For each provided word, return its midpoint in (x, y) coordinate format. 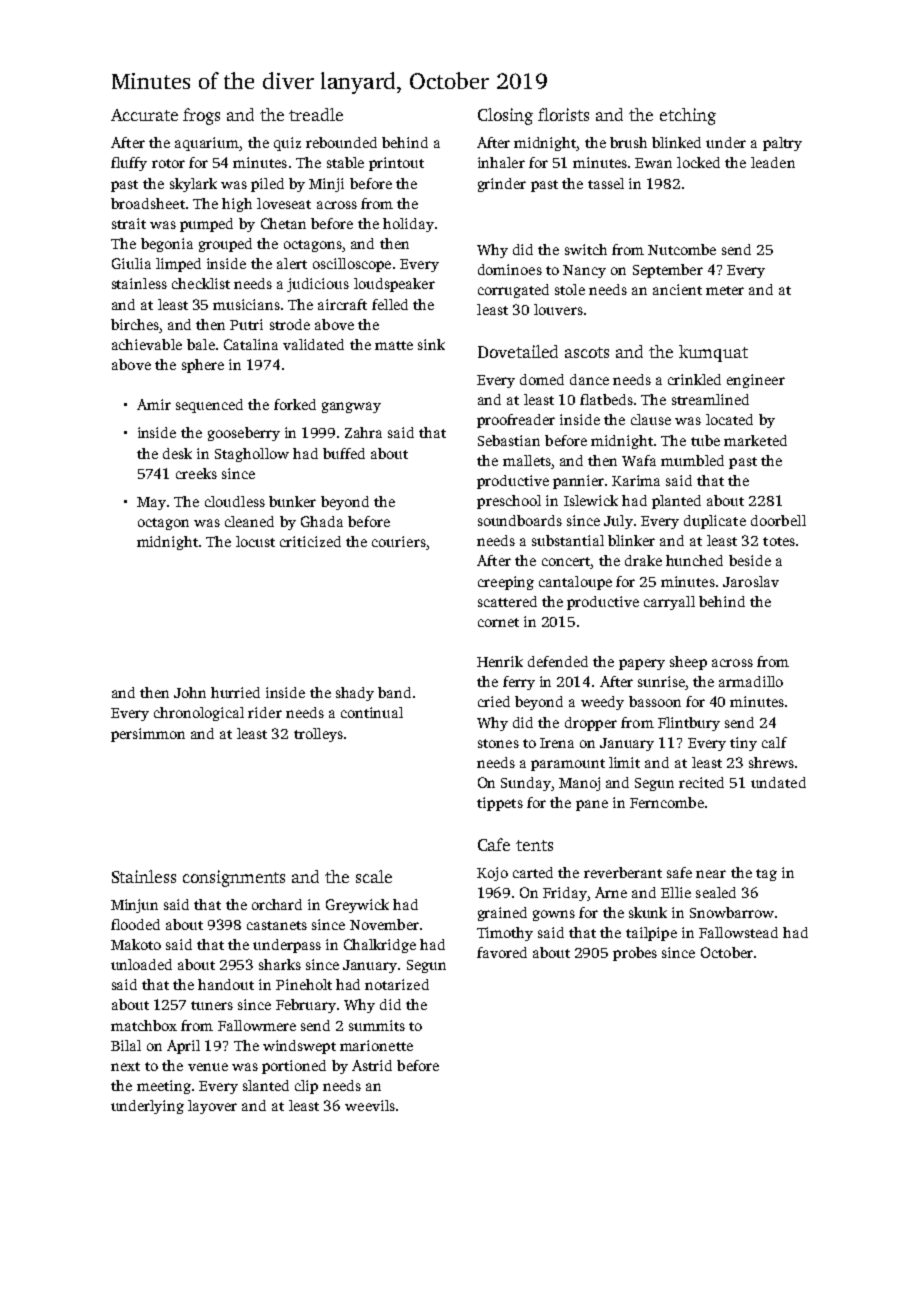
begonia (167, 245)
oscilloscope (352, 265)
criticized (310, 541)
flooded (135, 924)
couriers (399, 541)
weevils (370, 1105)
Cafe (494, 844)
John (190, 692)
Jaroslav (751, 581)
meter (725, 290)
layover (212, 1107)
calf (774, 742)
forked (295, 404)
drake (643, 560)
